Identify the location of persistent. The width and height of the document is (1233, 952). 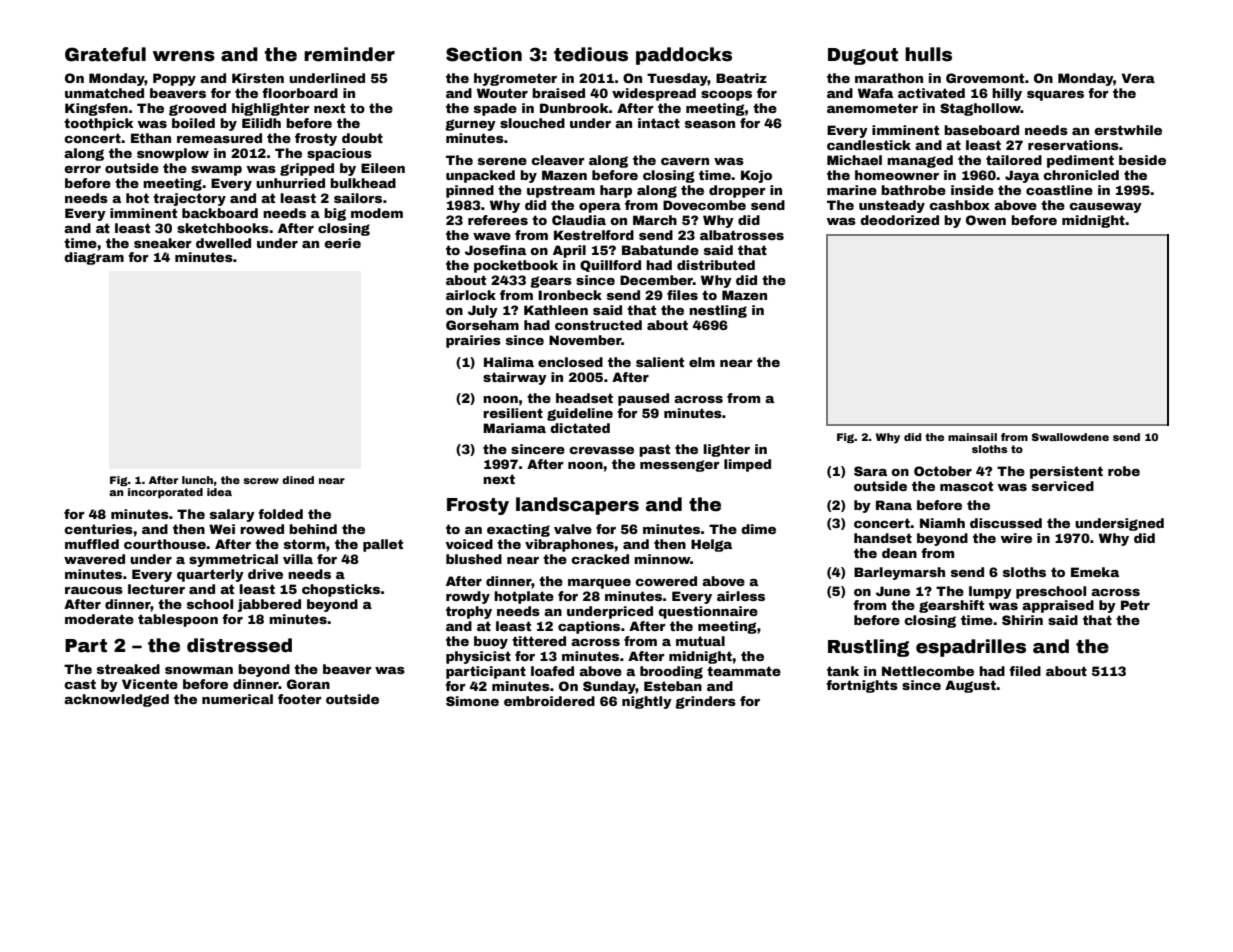
(1066, 472).
